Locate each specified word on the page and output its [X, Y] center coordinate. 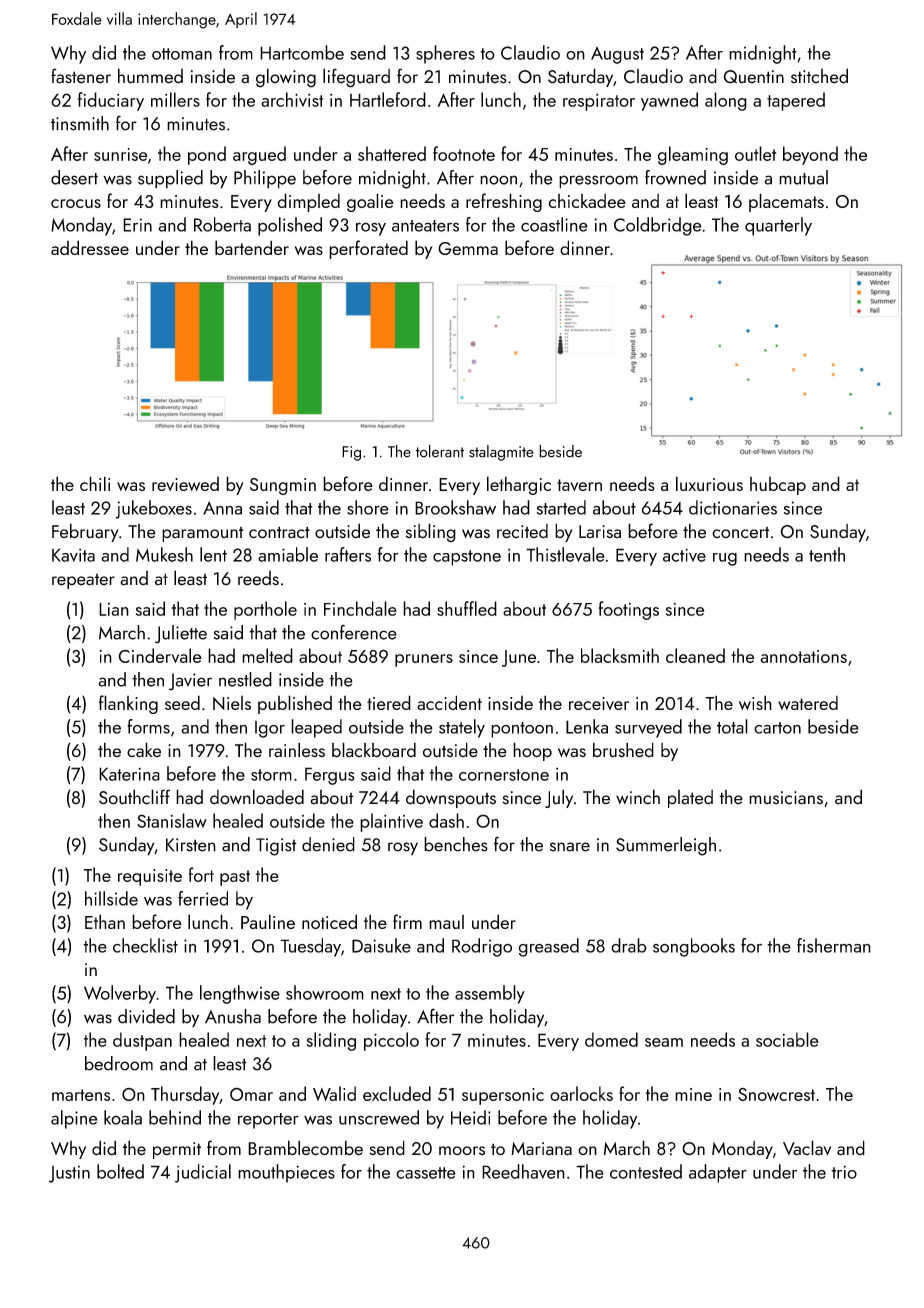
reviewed [185, 484]
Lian [114, 609]
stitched [819, 76]
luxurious [709, 483]
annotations [803, 656]
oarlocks [581, 1093]
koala [123, 1117]
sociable [787, 1039]
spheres [445, 54]
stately [462, 728]
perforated [368, 249]
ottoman [182, 54]
